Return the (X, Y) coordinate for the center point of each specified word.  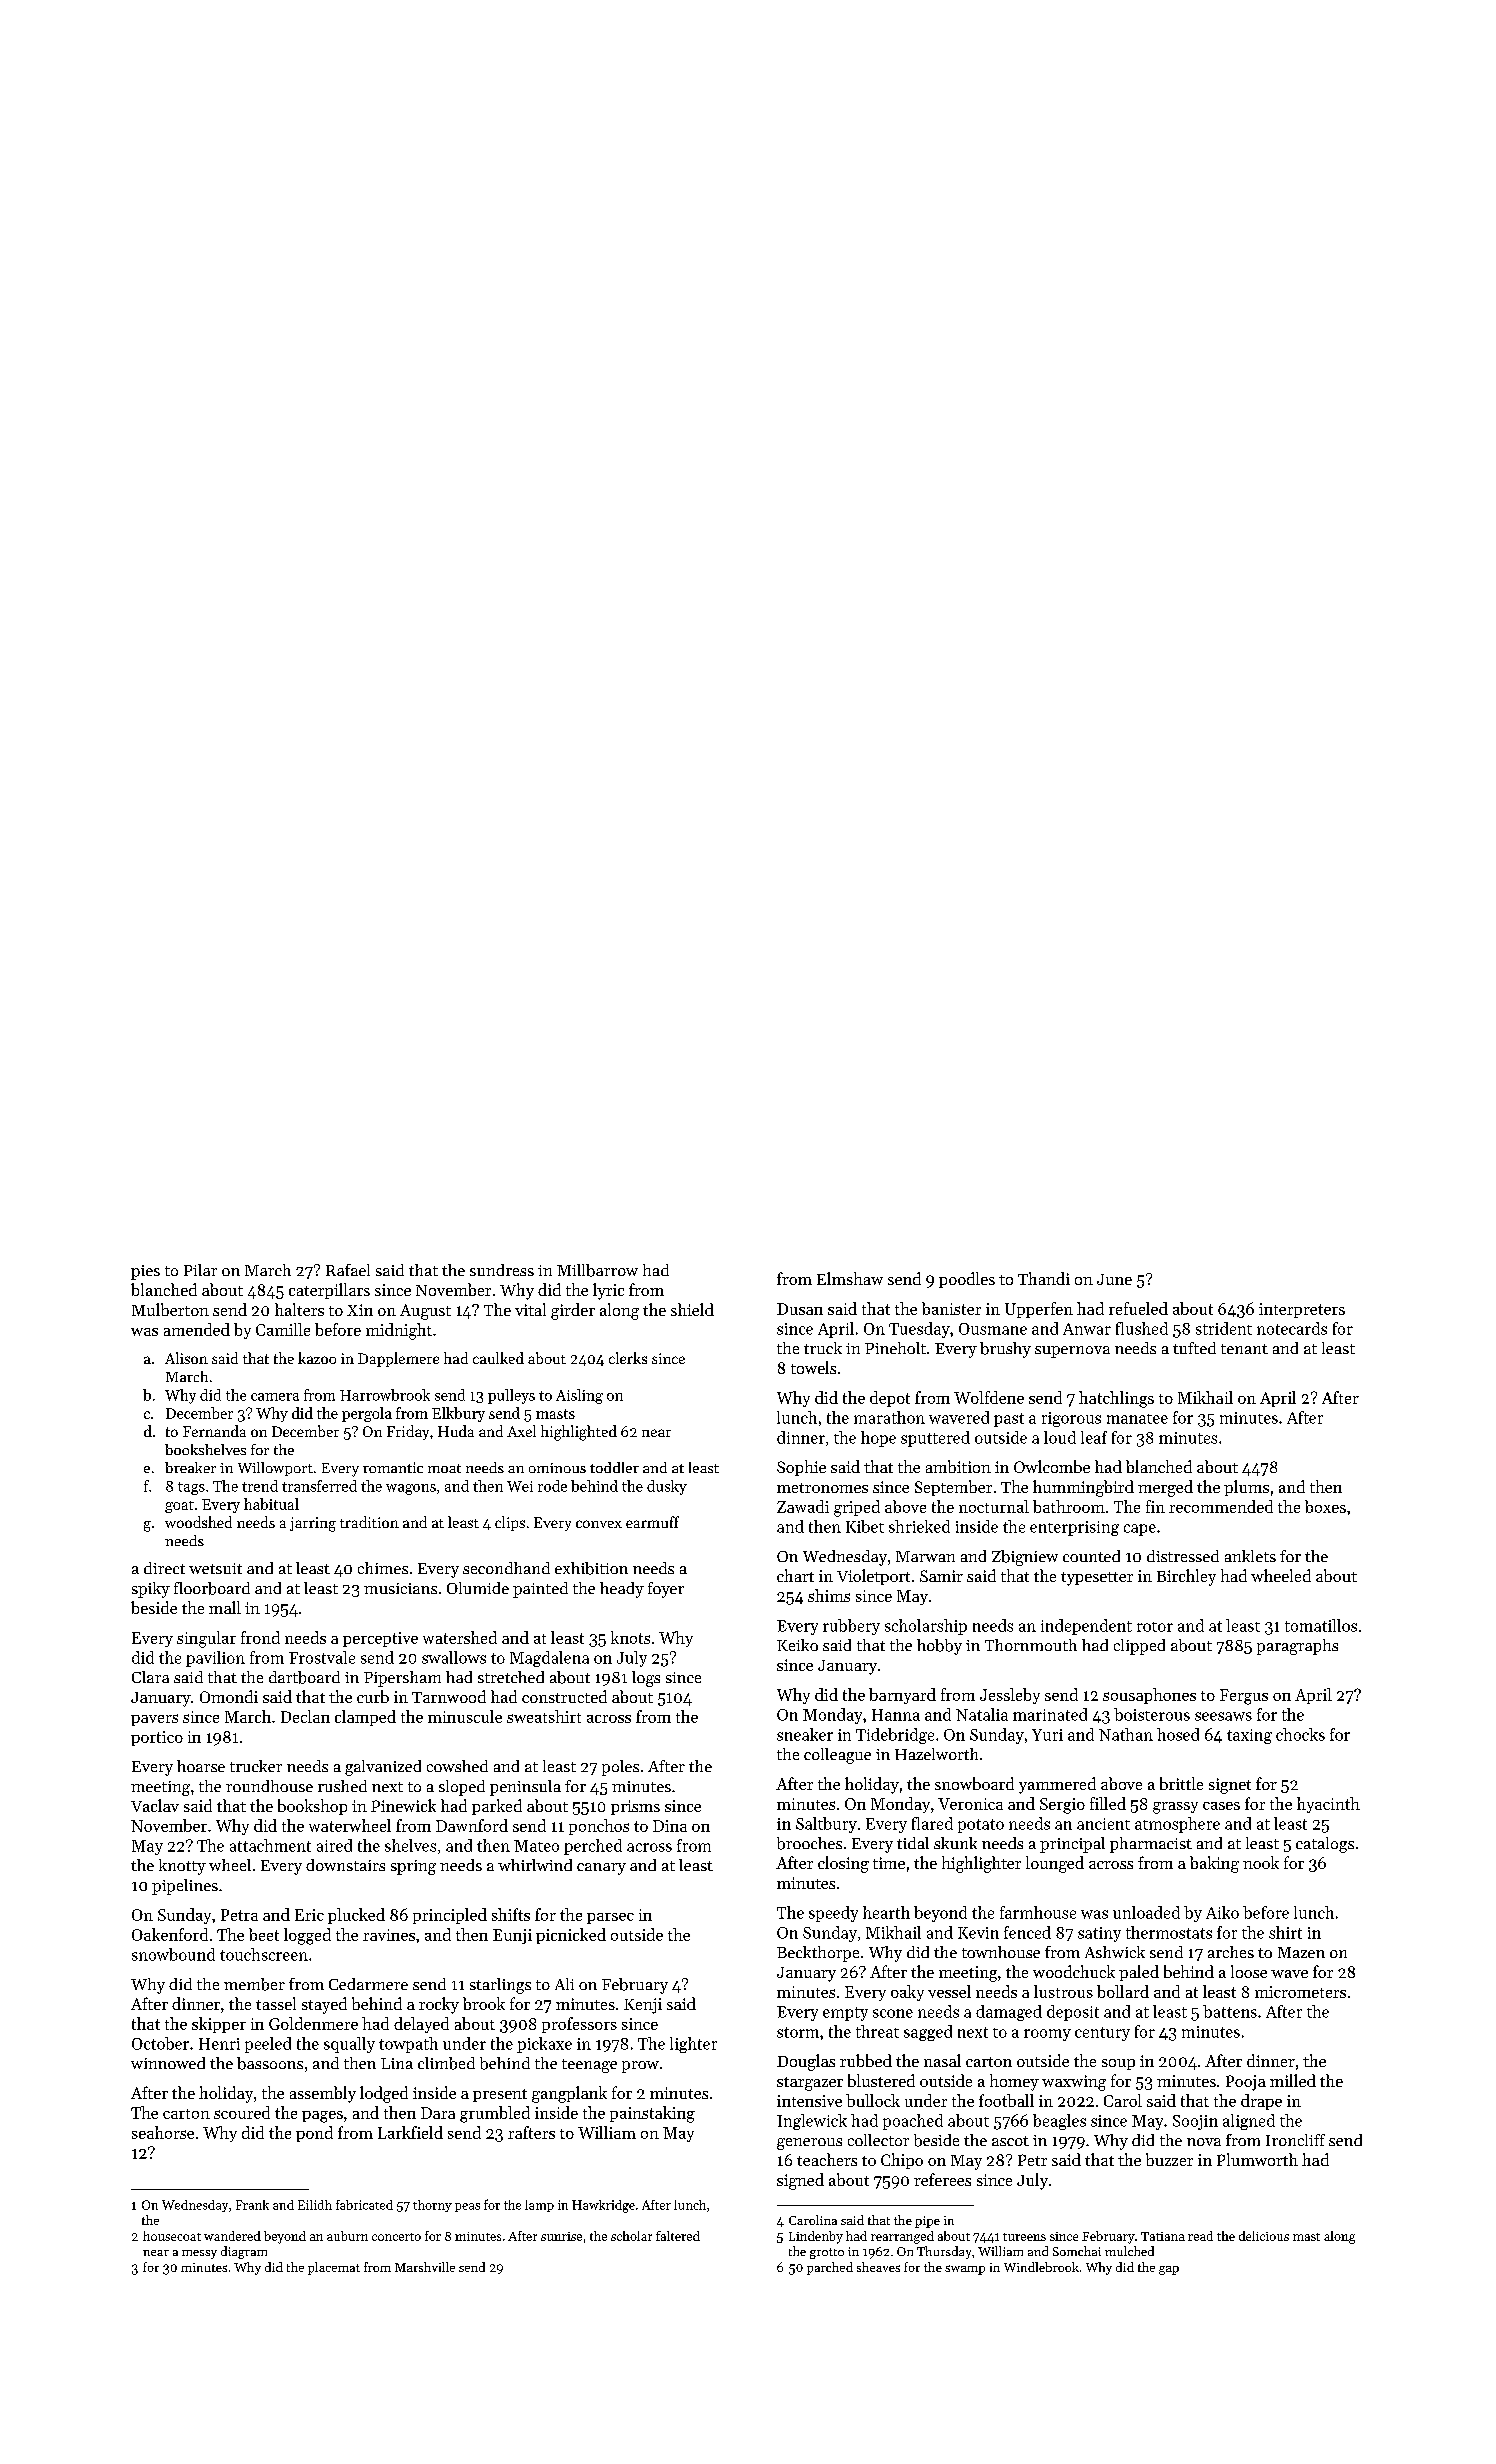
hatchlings (1116, 1399)
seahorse (163, 2132)
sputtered (935, 1439)
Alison (186, 1358)
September (953, 1488)
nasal (942, 2060)
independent (1086, 1627)
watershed (460, 1637)
